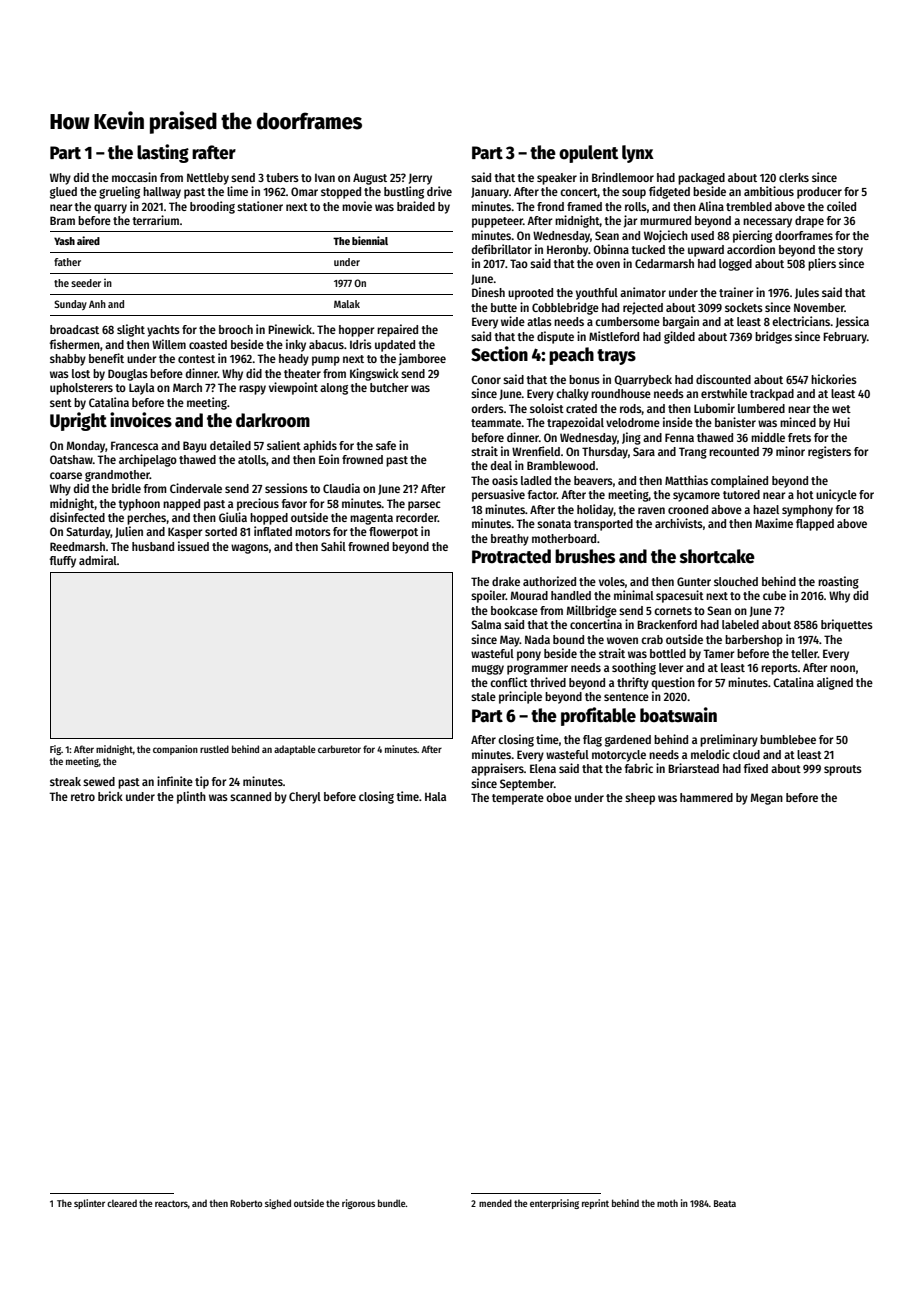 The width and height of the document is (924, 1308). What do you see at coordinates (502, 249) in the document?
I see `defibrillator` at bounding box center [502, 249].
